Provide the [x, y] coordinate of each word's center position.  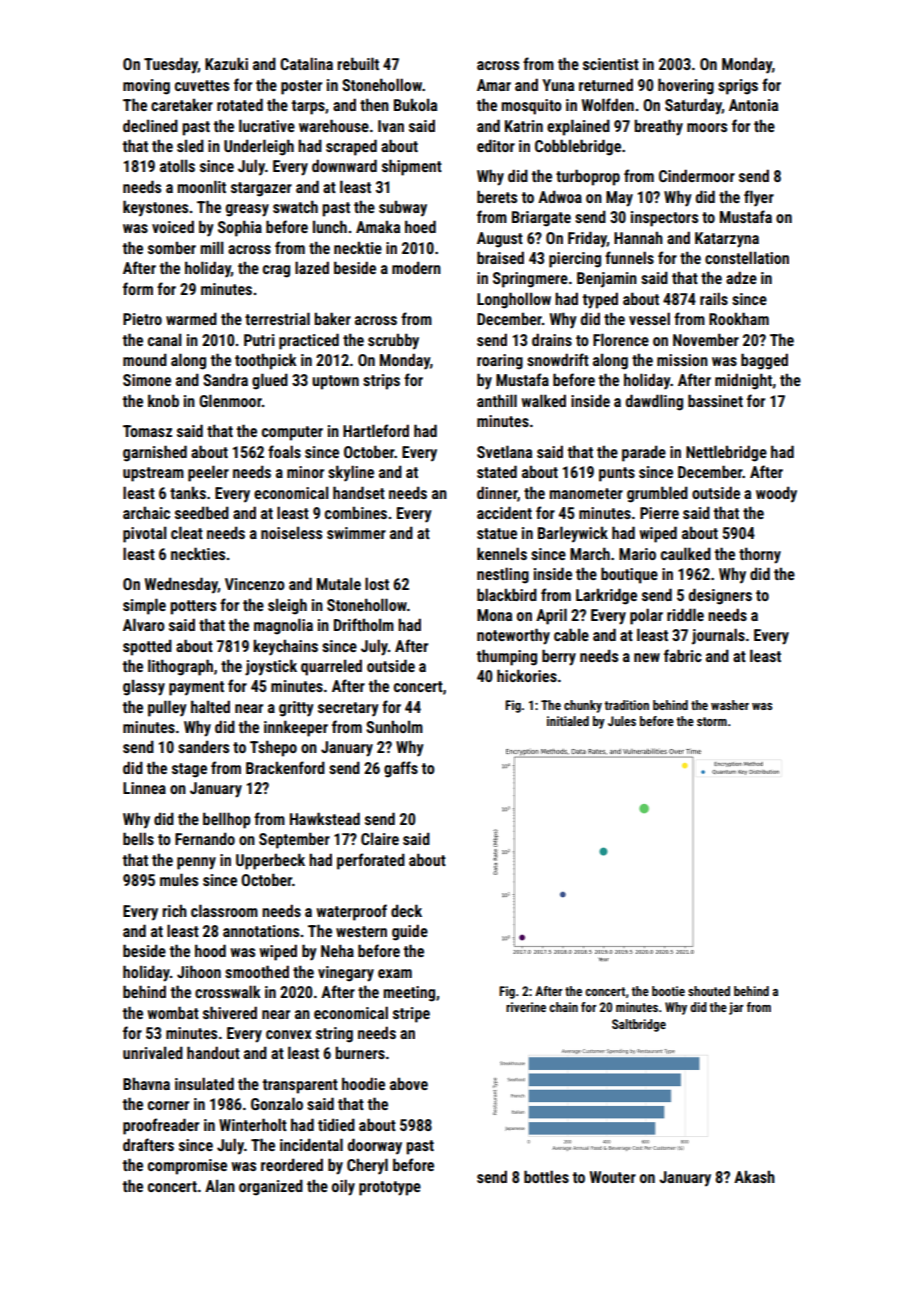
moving [146, 87]
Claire [380, 838]
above [409, 1083]
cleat [187, 532]
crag [276, 271]
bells [138, 838]
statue [497, 533]
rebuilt [358, 63]
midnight [743, 381]
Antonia [753, 105]
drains [552, 339]
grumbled [657, 494]
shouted [709, 991]
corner [168, 1105]
